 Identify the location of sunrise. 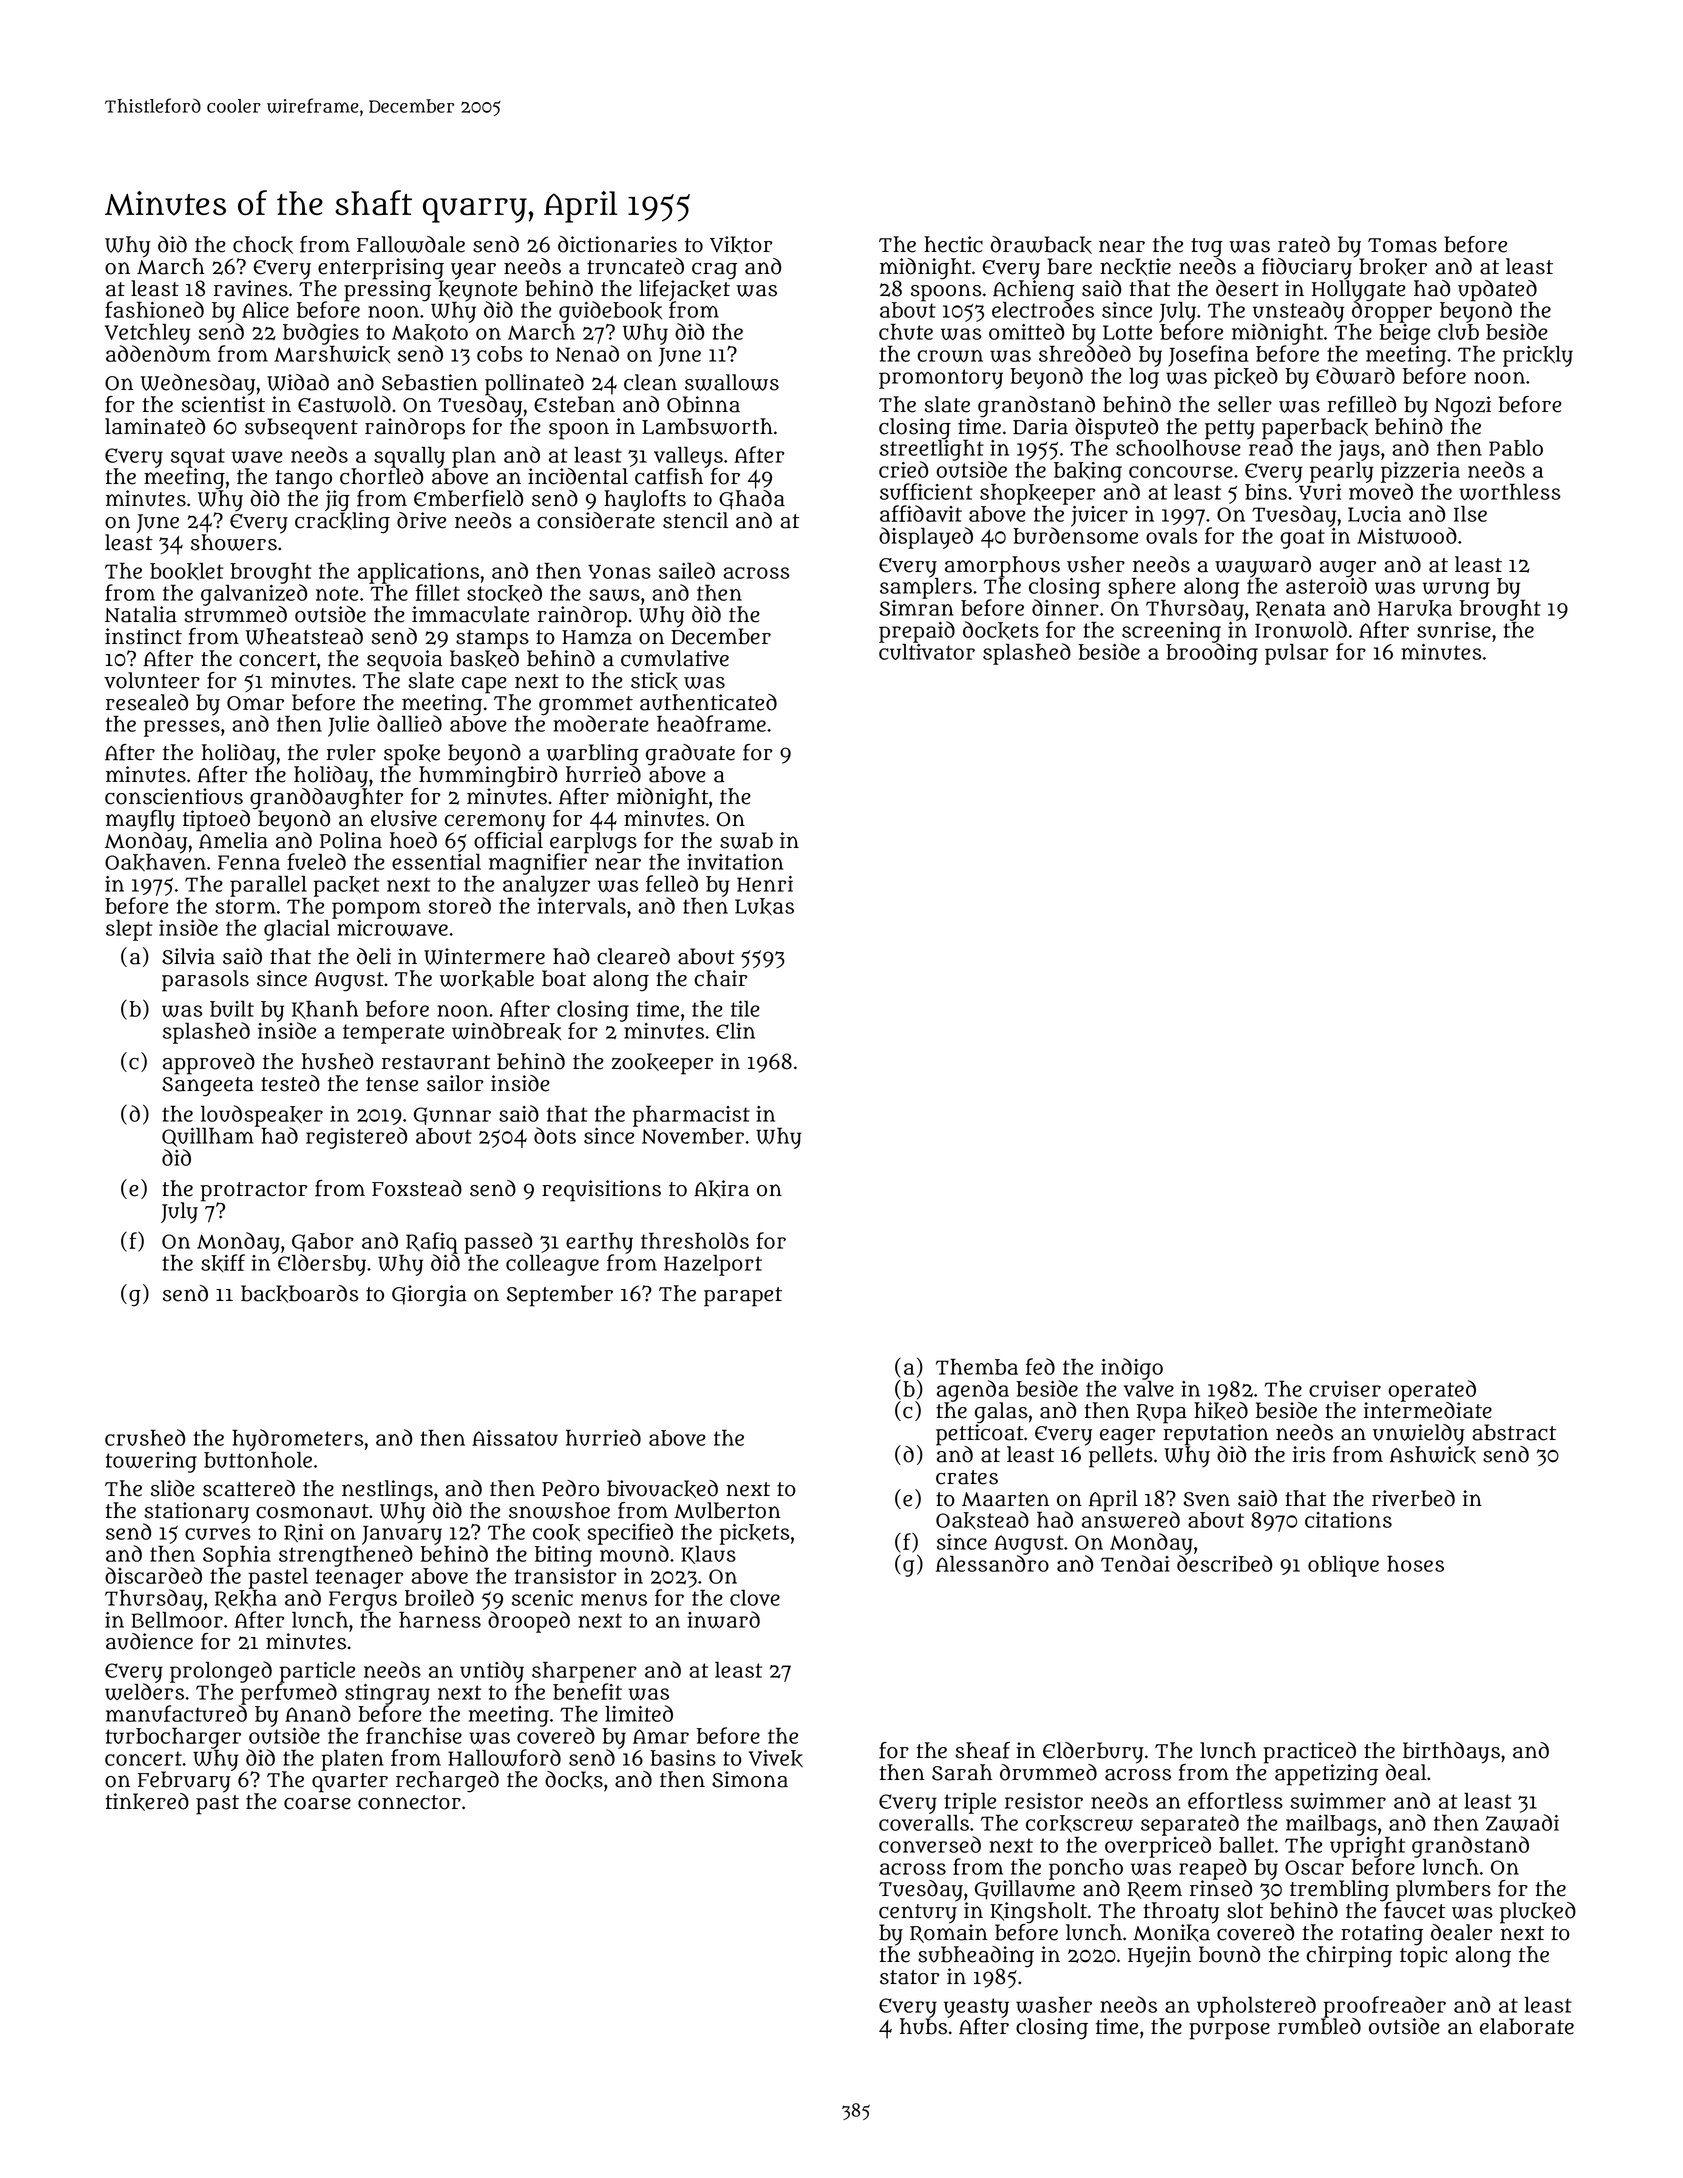
(1454, 630).
